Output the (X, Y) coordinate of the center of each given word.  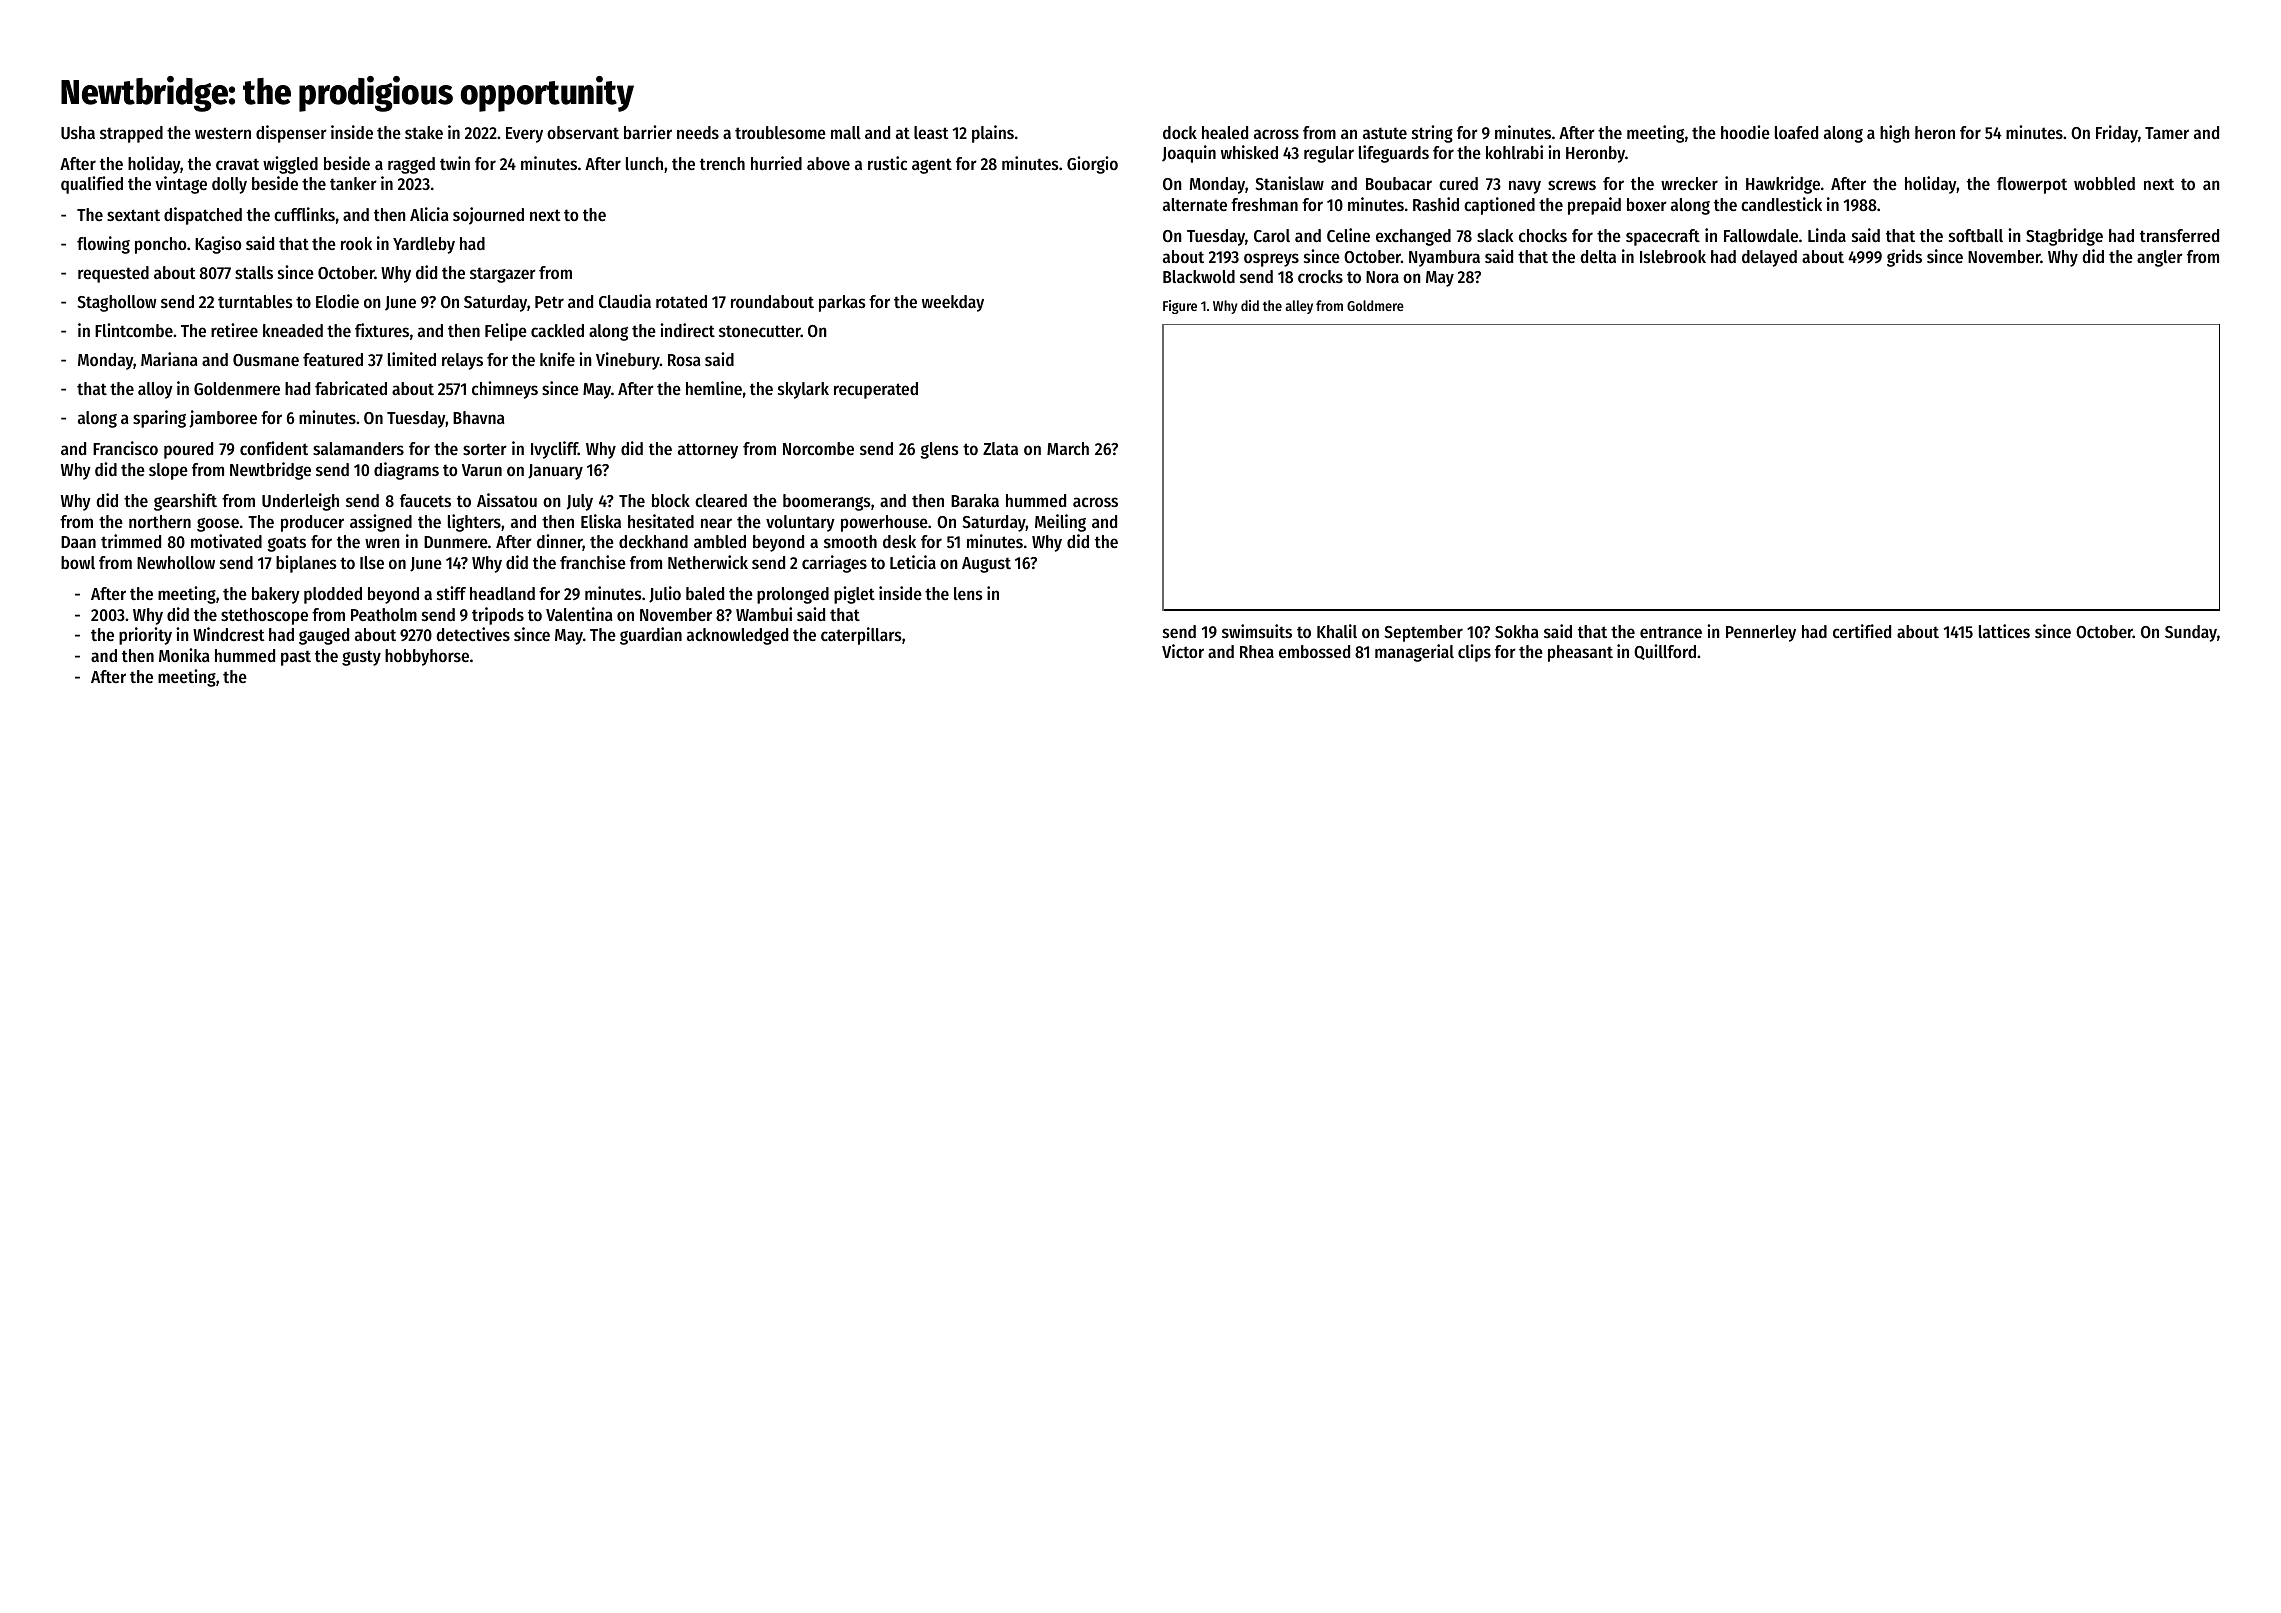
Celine (1348, 235)
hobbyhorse (427, 657)
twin (455, 163)
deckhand (653, 541)
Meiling (1060, 523)
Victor (1183, 651)
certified (1862, 631)
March (1068, 448)
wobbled (2104, 183)
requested (113, 274)
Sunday (2191, 633)
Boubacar (1399, 183)
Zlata (1000, 448)
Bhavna (478, 417)
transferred (2179, 235)
